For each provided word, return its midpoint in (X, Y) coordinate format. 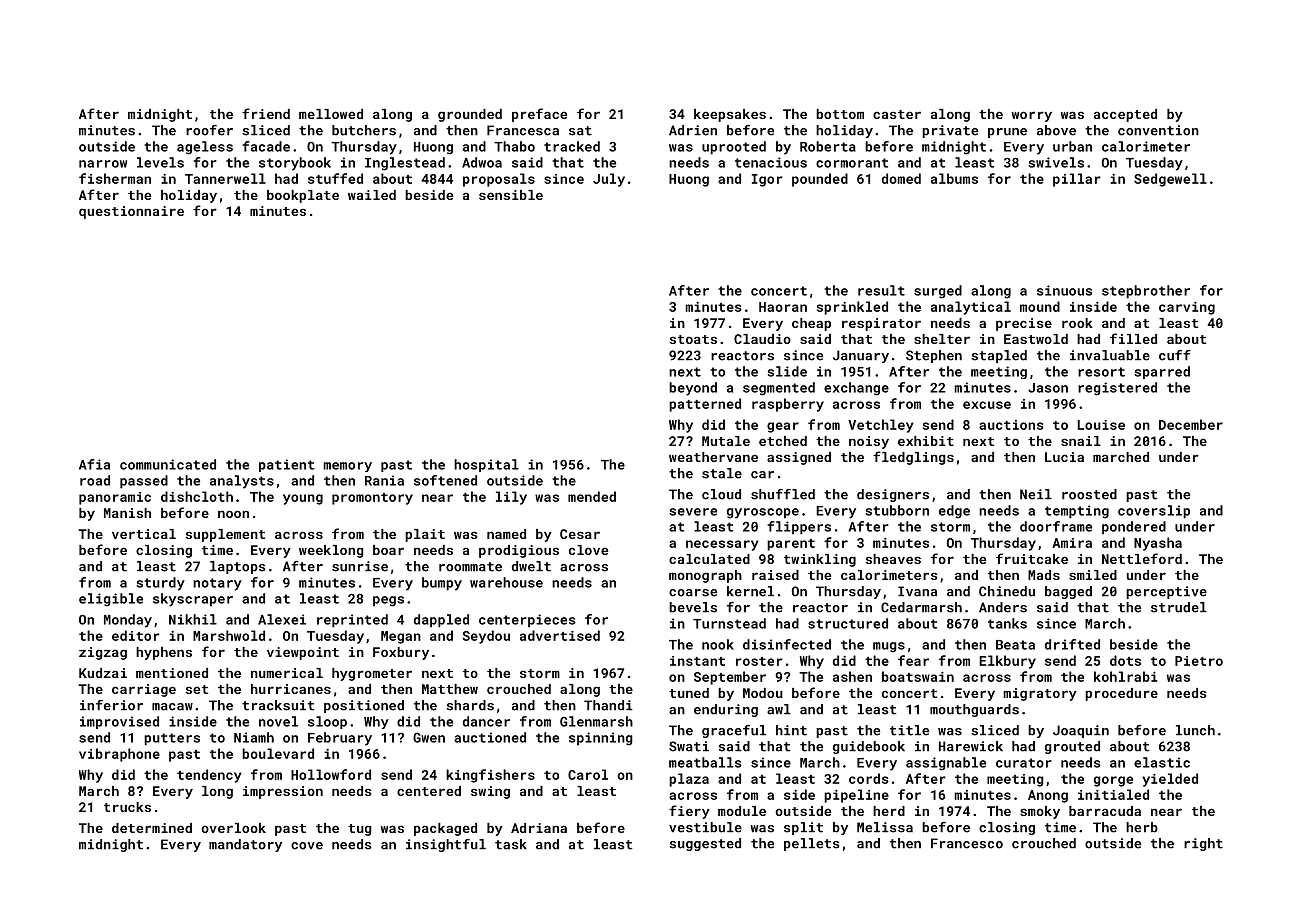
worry (1032, 116)
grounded (470, 115)
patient (286, 465)
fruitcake (1032, 558)
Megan (401, 637)
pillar (1077, 180)
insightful (446, 845)
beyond (693, 389)
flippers (799, 528)
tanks (1007, 623)
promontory (372, 499)
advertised (560, 635)
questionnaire (131, 212)
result (881, 290)
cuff (1175, 355)
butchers (364, 130)
